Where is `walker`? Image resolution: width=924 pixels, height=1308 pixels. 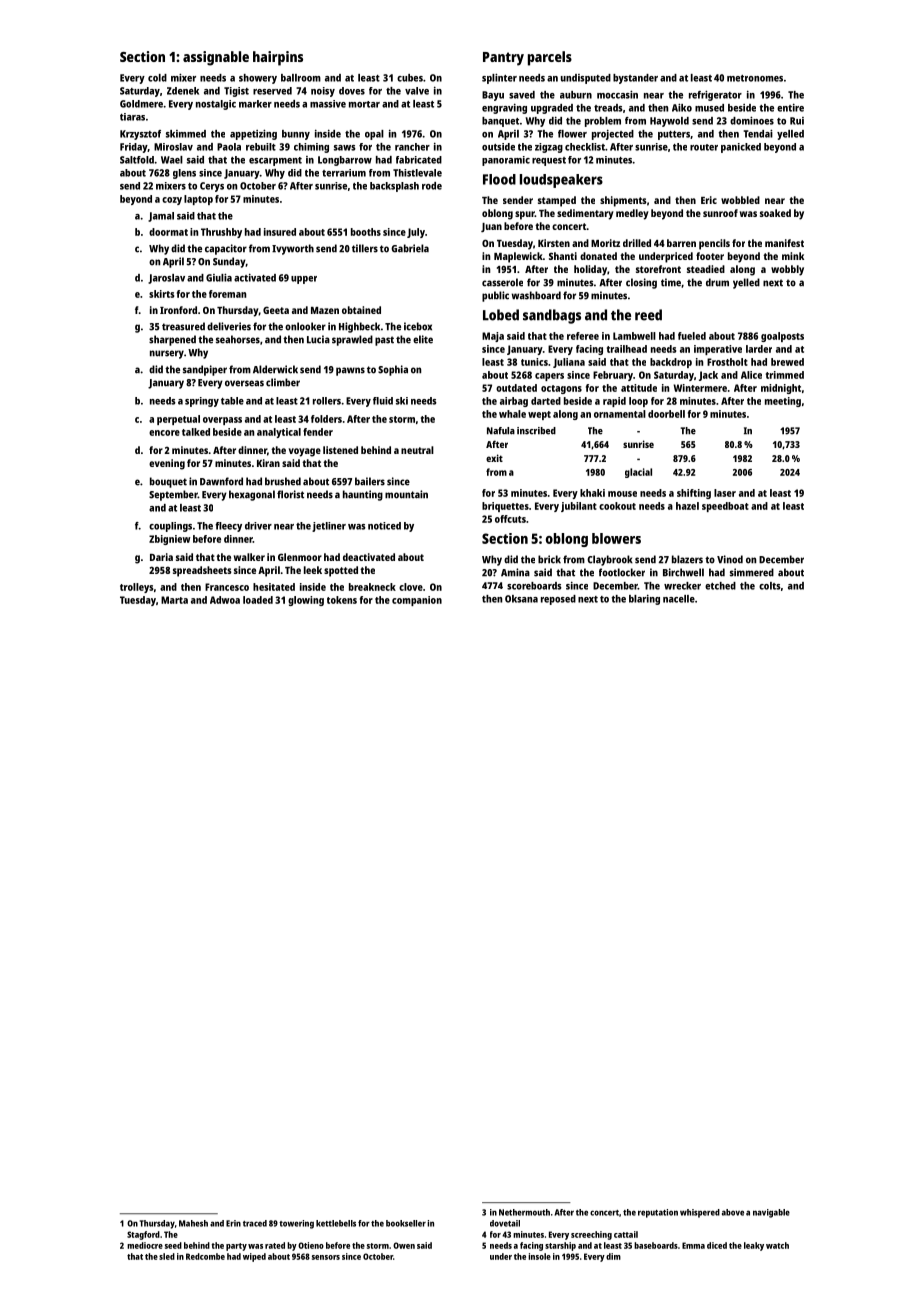 walker is located at coordinates (249, 557).
